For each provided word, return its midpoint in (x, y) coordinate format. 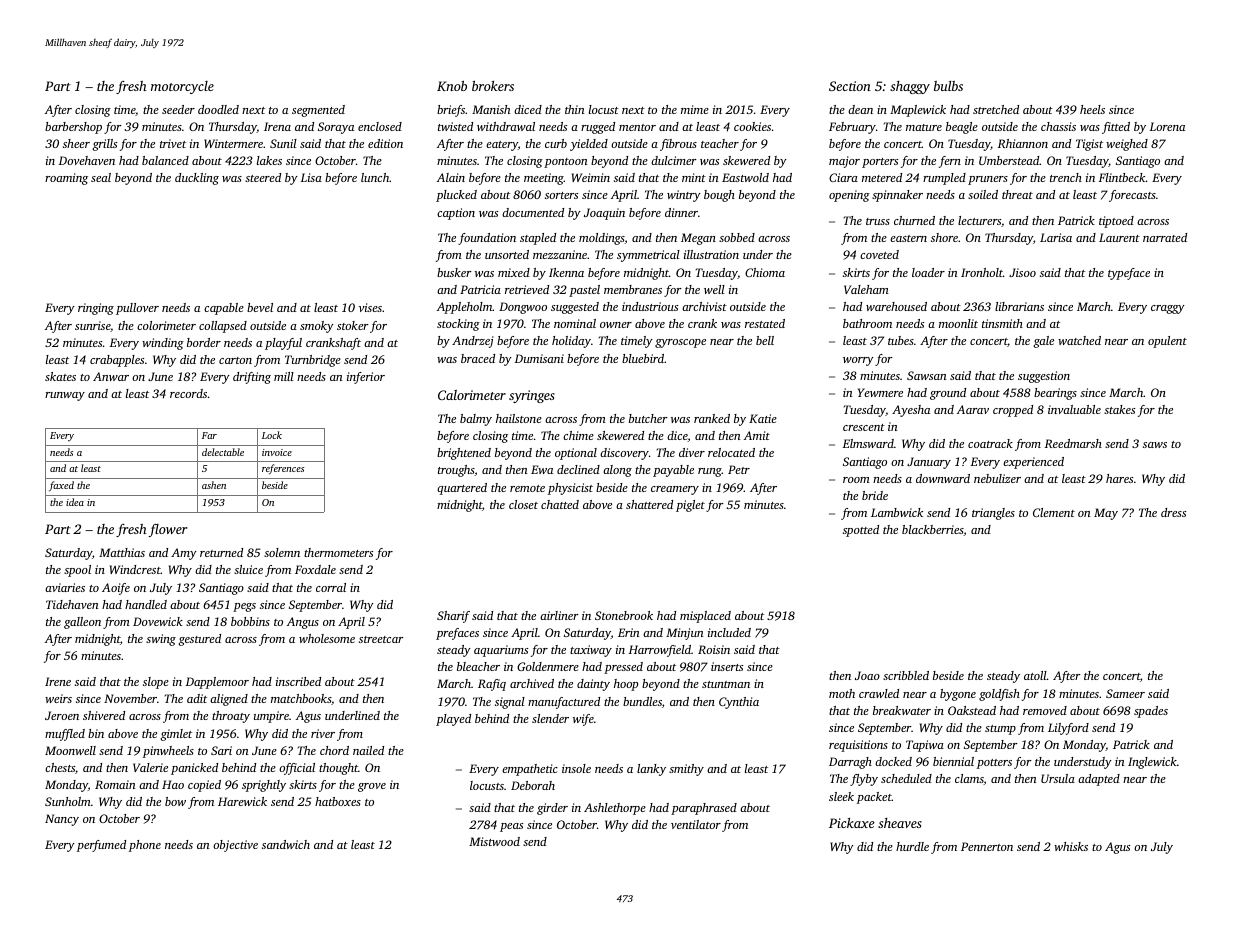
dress (1173, 512)
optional (576, 454)
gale (1043, 342)
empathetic (530, 770)
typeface (1129, 274)
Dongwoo (523, 308)
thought (338, 769)
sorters (561, 195)
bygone (958, 695)
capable (224, 309)
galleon (82, 623)
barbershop (73, 128)
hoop (626, 685)
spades (1151, 712)
